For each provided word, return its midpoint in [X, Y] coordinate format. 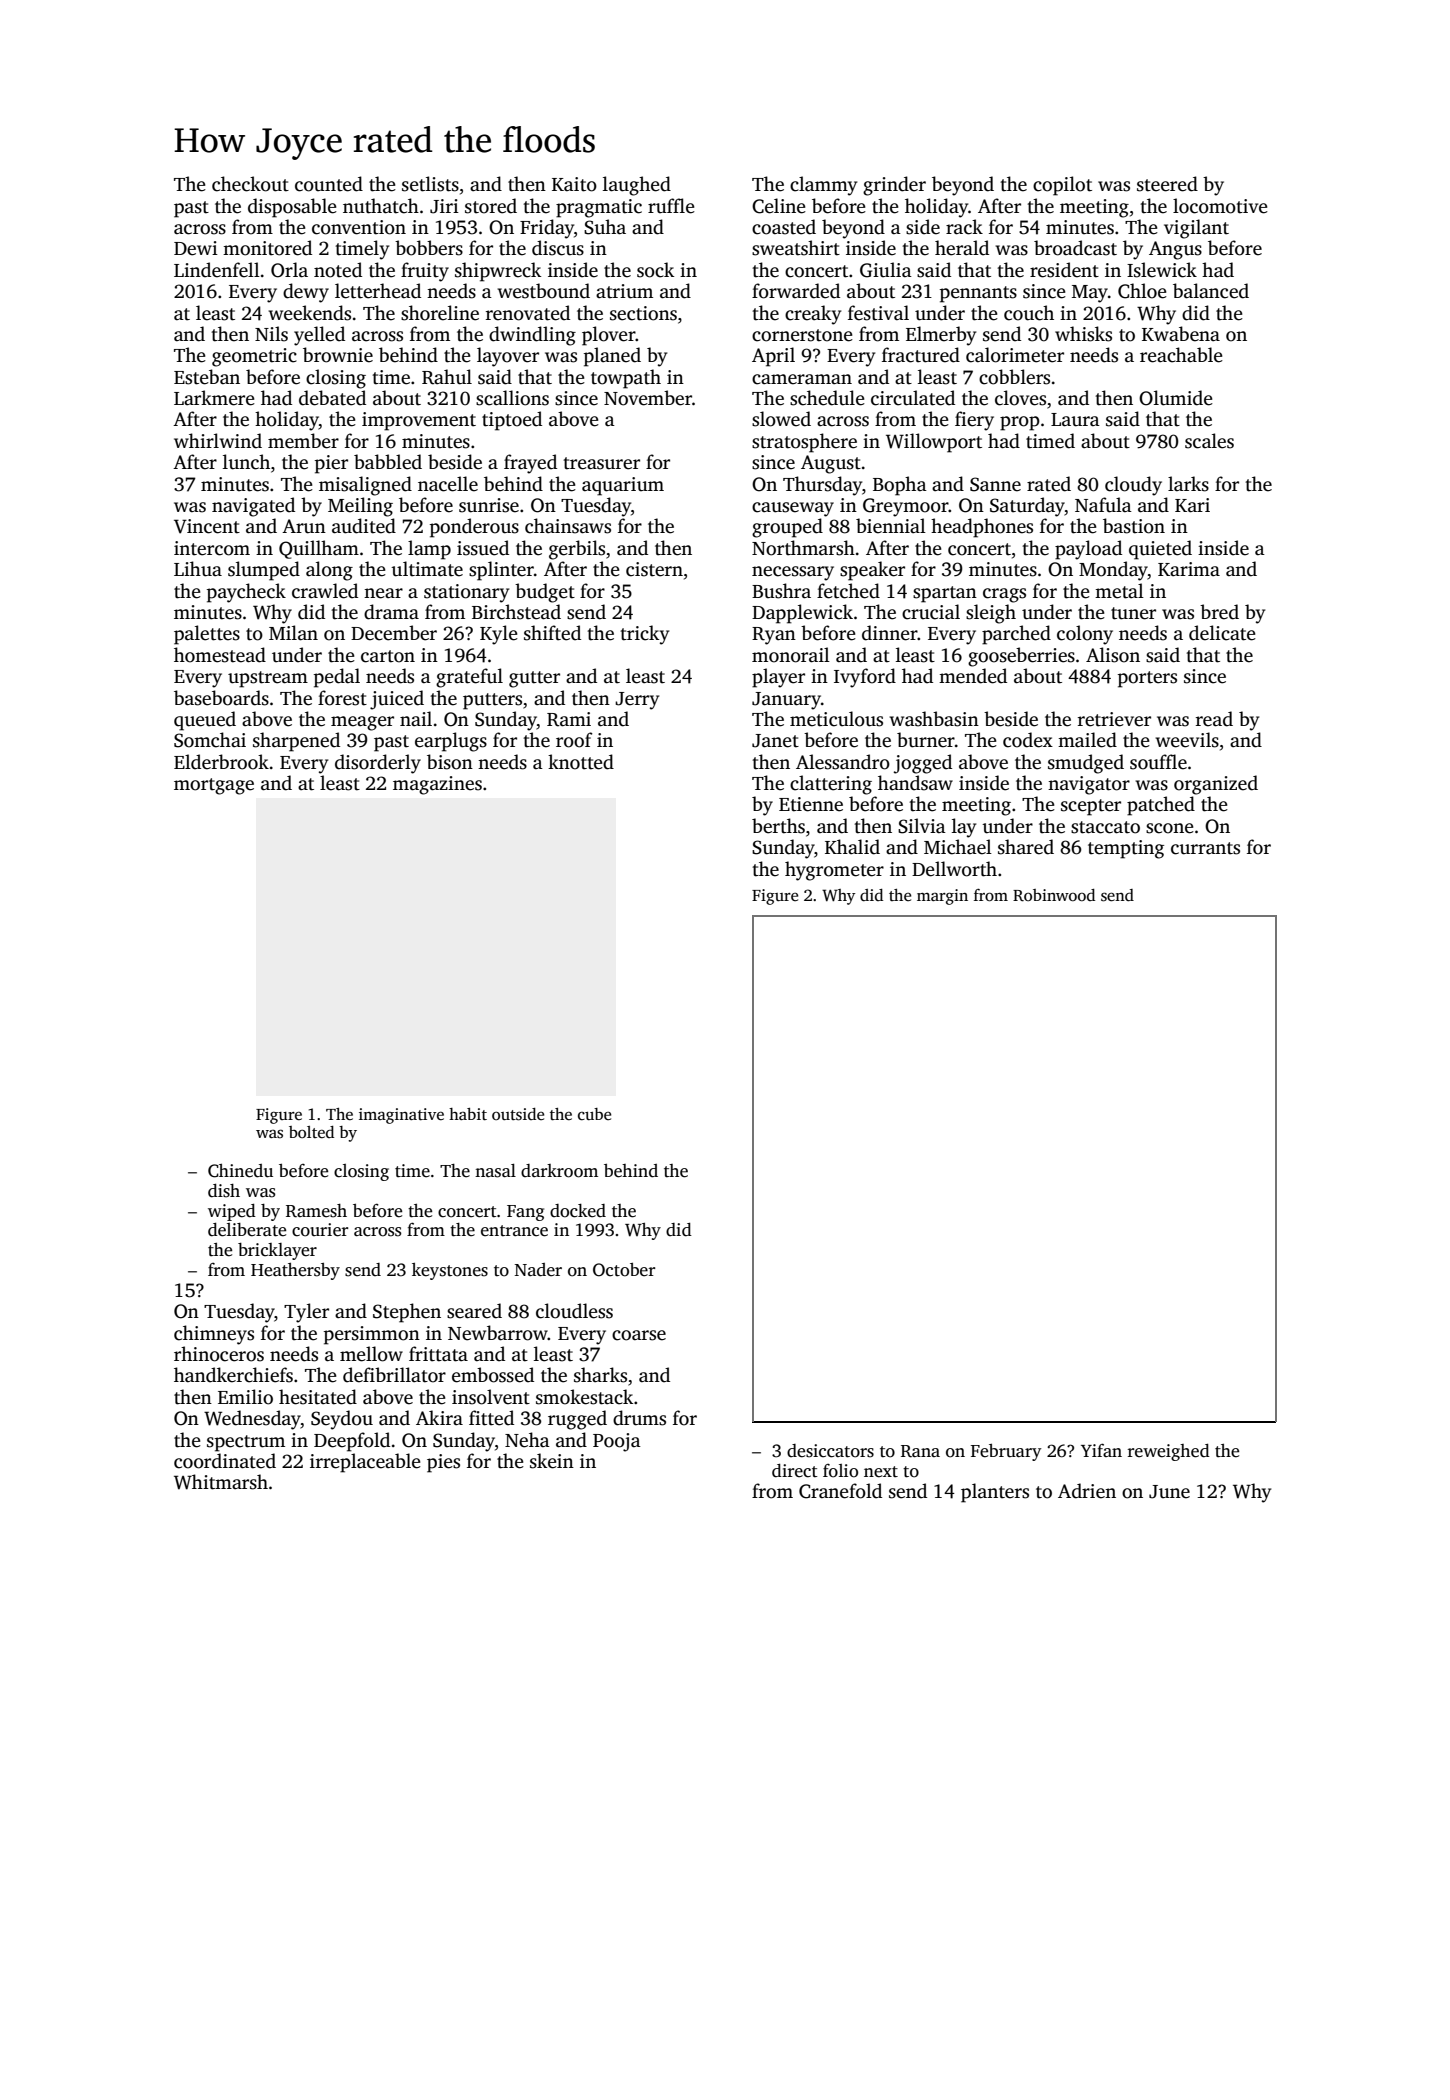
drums [639, 1418]
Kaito [574, 184]
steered [1167, 184]
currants [1205, 848]
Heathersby [295, 1271]
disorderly [378, 764]
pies [443, 1463]
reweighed [1169, 1452]
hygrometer [834, 871]
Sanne [995, 484]
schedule [827, 398]
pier [331, 464]
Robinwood [1054, 895]
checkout [250, 184]
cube [594, 1114]
